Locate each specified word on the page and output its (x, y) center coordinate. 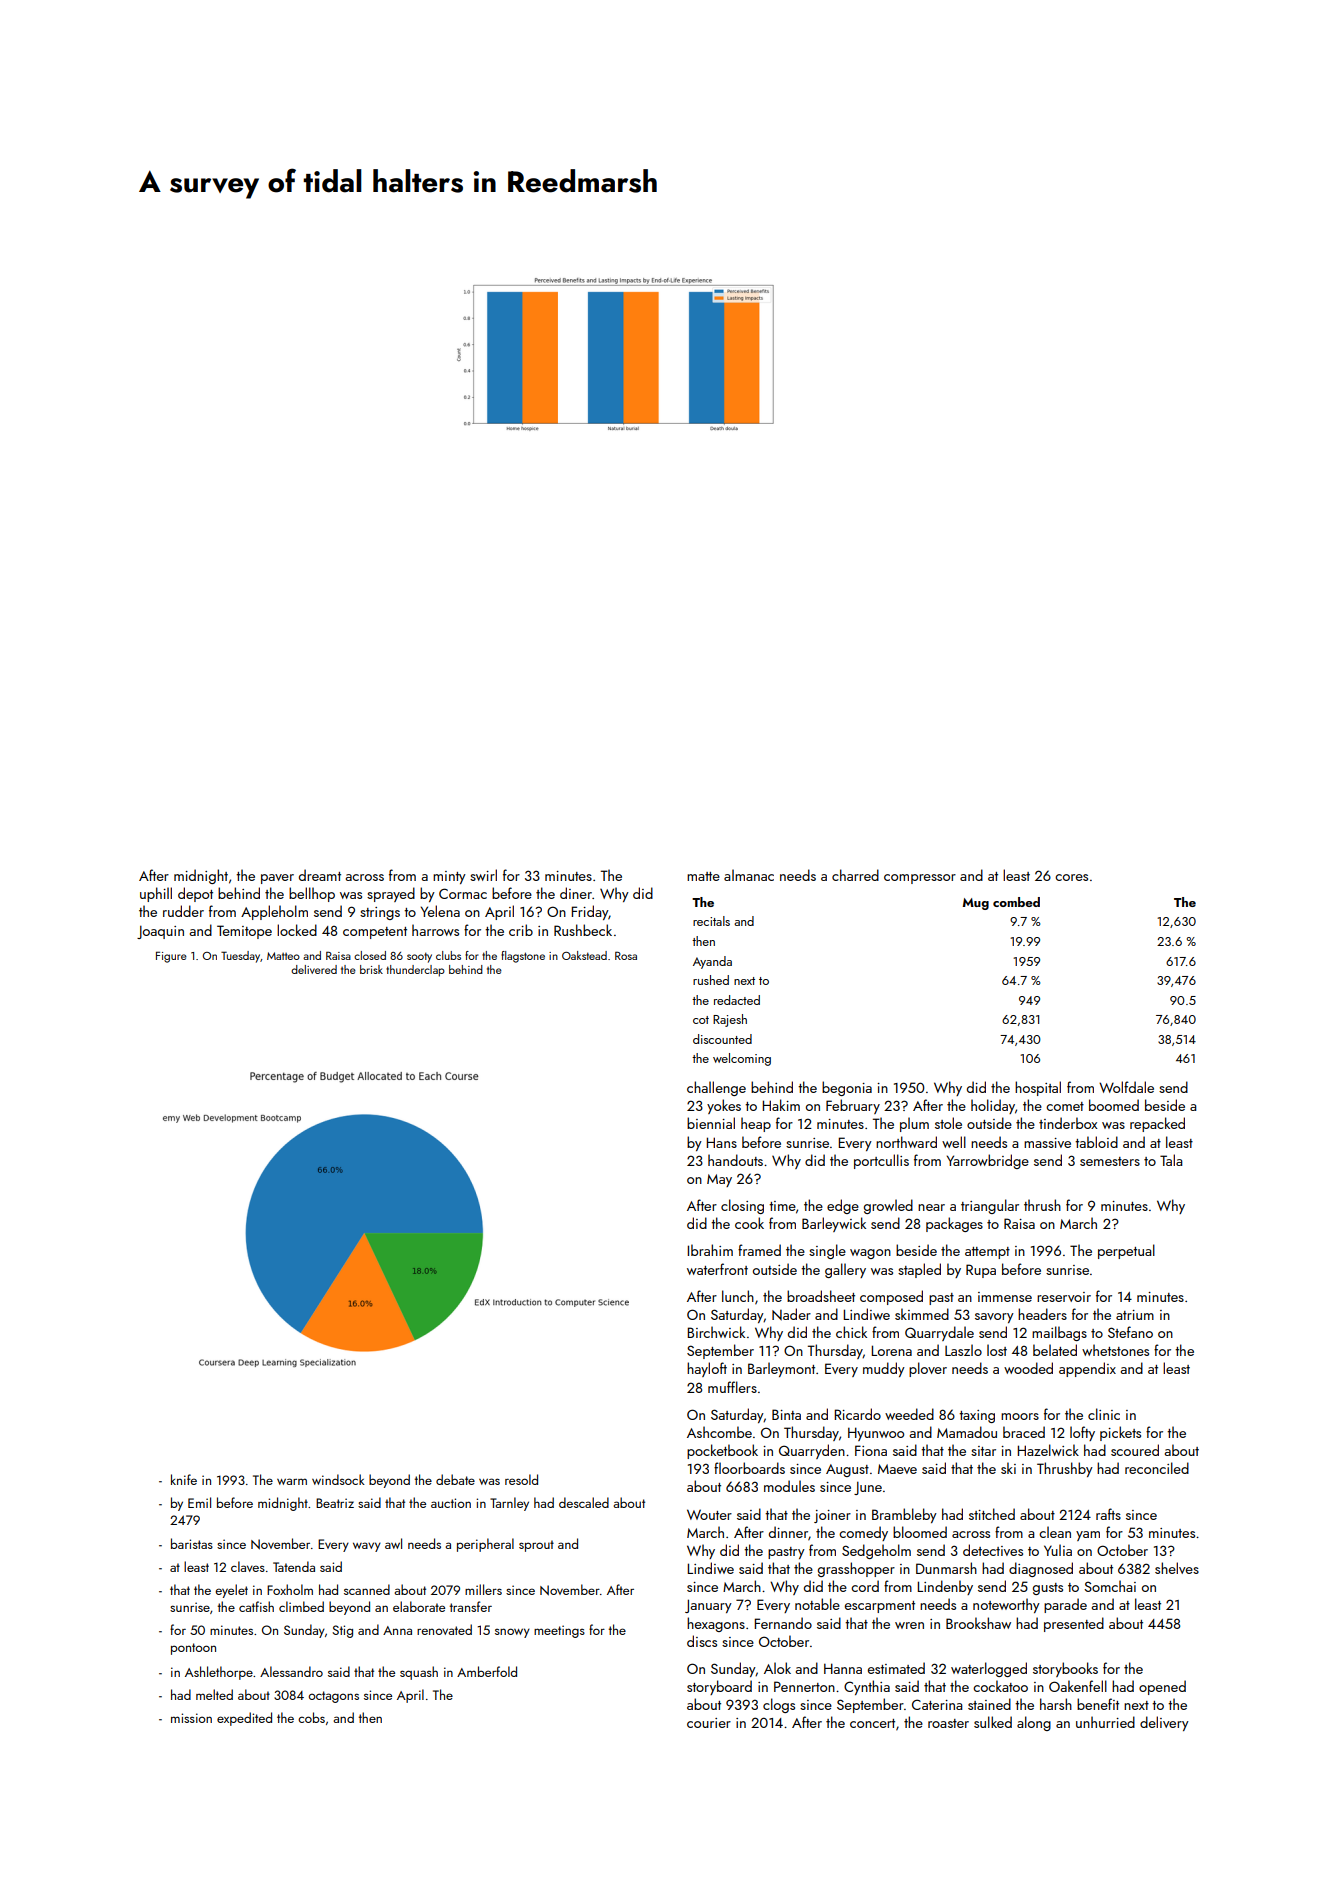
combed (1016, 902)
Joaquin (160, 932)
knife (184, 1479)
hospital (1038, 1088)
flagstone (523, 957)
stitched (992, 1514)
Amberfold (487, 1671)
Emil (199, 1502)
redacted (737, 1000)
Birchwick (716, 1332)
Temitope (244, 932)
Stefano (1130, 1332)
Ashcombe (719, 1432)
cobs (311, 1717)
